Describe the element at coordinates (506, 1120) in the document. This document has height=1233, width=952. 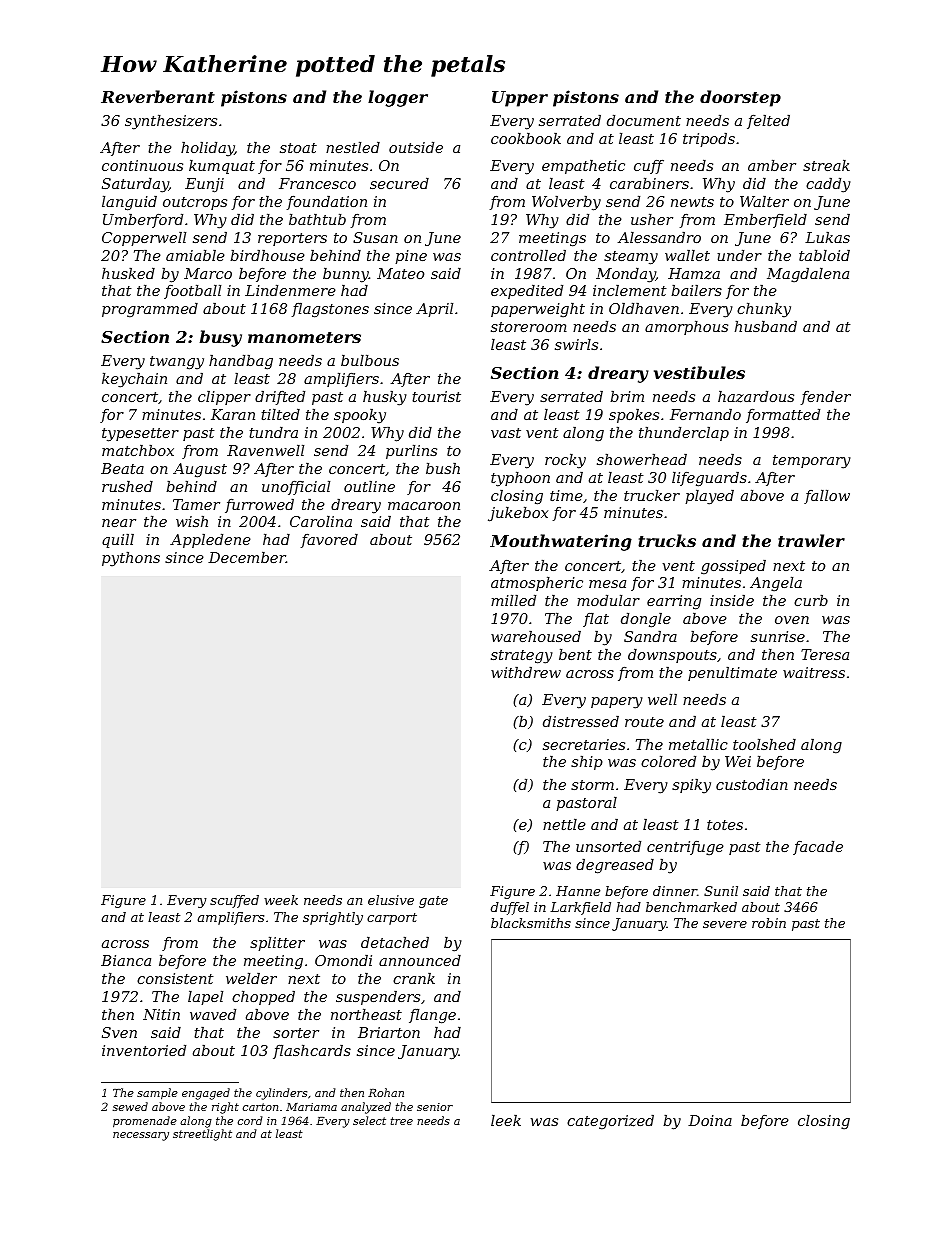
I see `leek` at that location.
